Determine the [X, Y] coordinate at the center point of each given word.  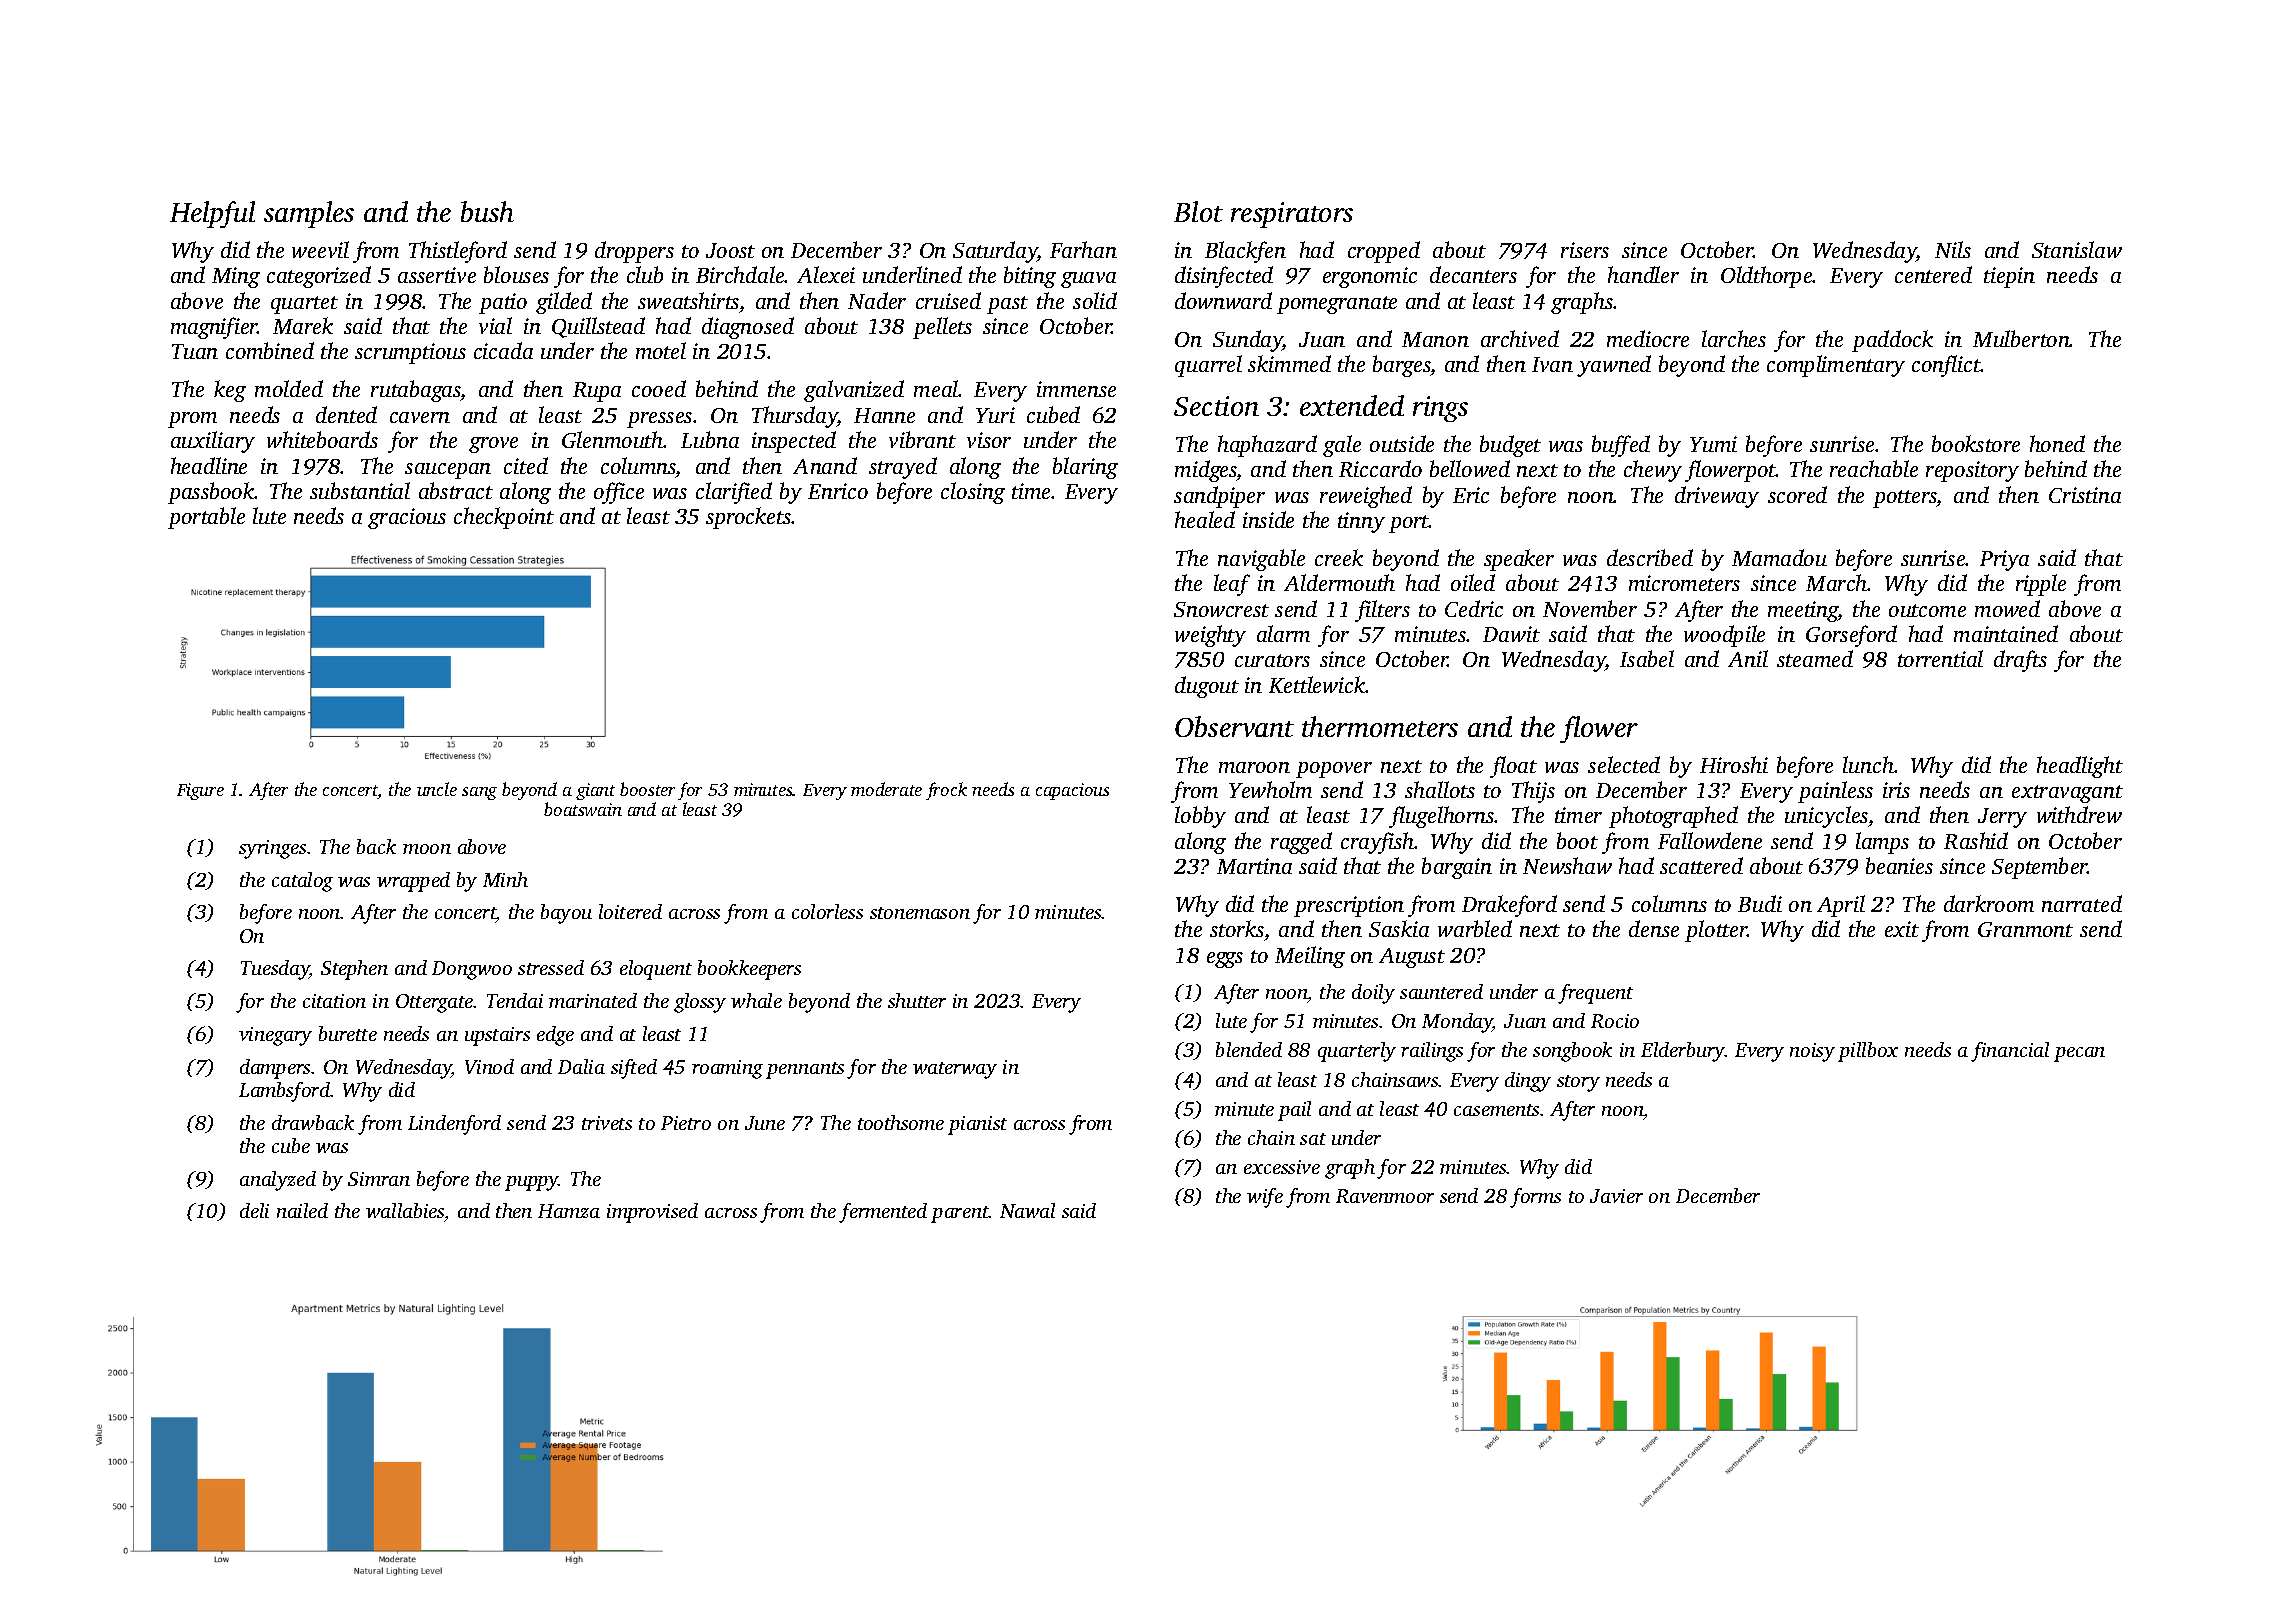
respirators [1292, 215]
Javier [1616, 1196]
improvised [652, 1213]
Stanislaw [2077, 249]
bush [487, 211]
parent [960, 1214]
